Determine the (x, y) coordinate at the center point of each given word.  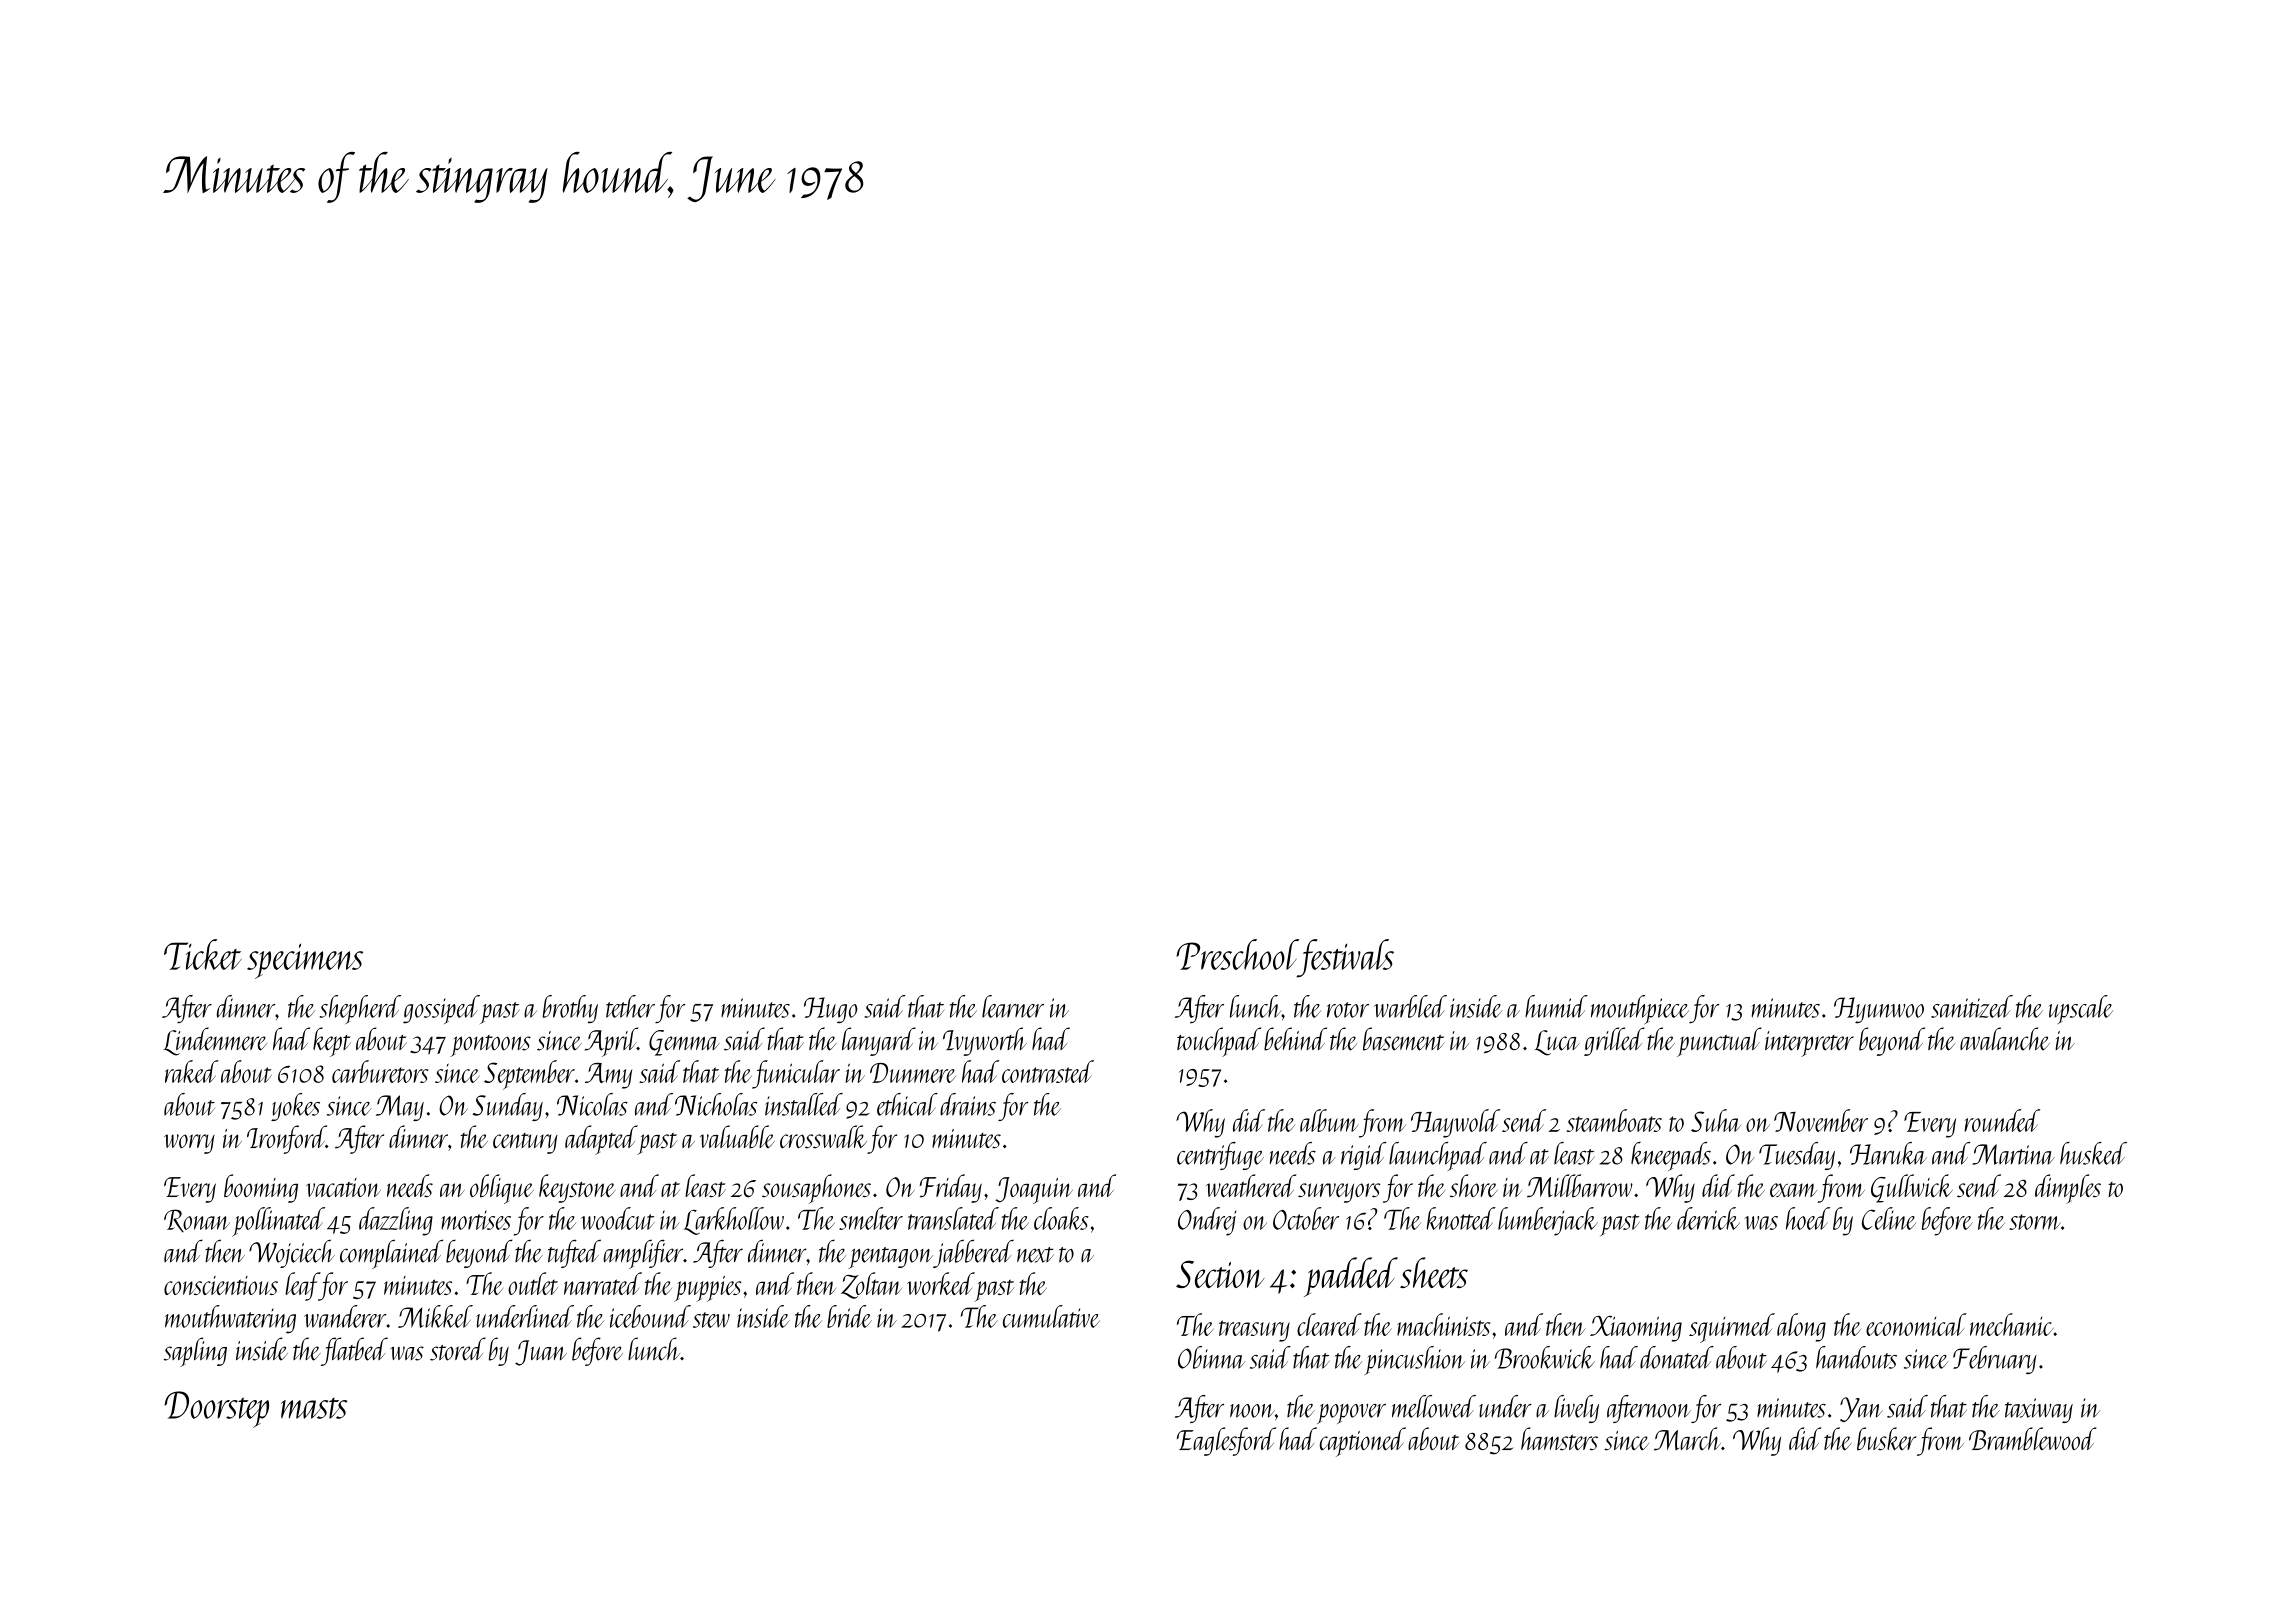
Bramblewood (2033, 1439)
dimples (2068, 1189)
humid (1556, 1006)
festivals (1346, 958)
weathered (1251, 1185)
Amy (608, 1076)
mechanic (2011, 1324)
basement (1404, 1039)
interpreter (1809, 1044)
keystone (577, 1188)
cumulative (1051, 1316)
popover (1351, 1414)
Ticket (203, 954)
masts (314, 1408)
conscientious (221, 1285)
